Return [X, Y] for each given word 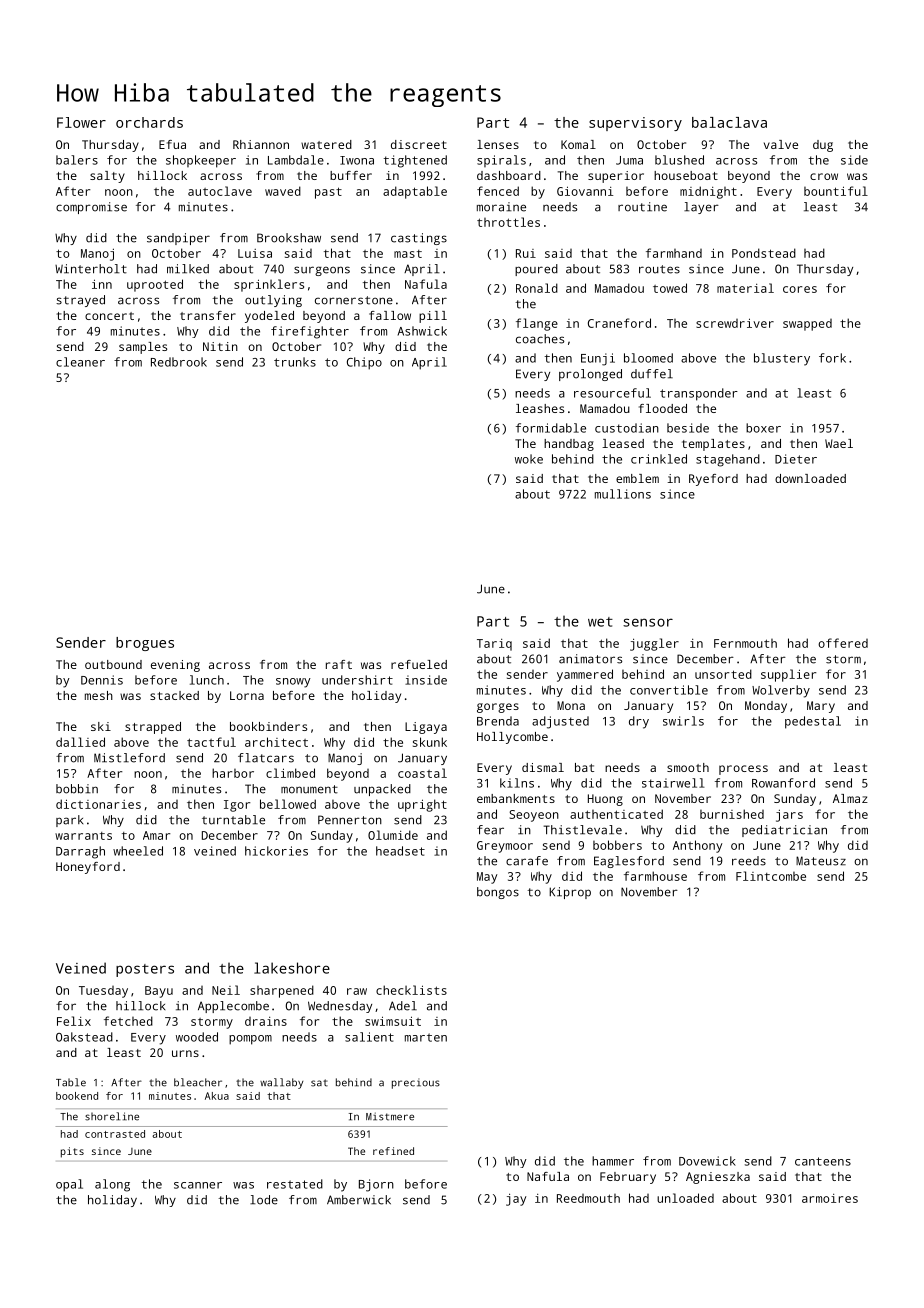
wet [600, 622]
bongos [498, 893]
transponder [699, 394]
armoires [830, 1198]
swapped [807, 325]
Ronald [537, 288]
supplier [788, 675]
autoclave [220, 191]
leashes [540, 408]
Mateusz [821, 861]
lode [264, 1200]
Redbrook [179, 362]
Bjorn [376, 1185]
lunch [207, 680]
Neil [226, 990]
